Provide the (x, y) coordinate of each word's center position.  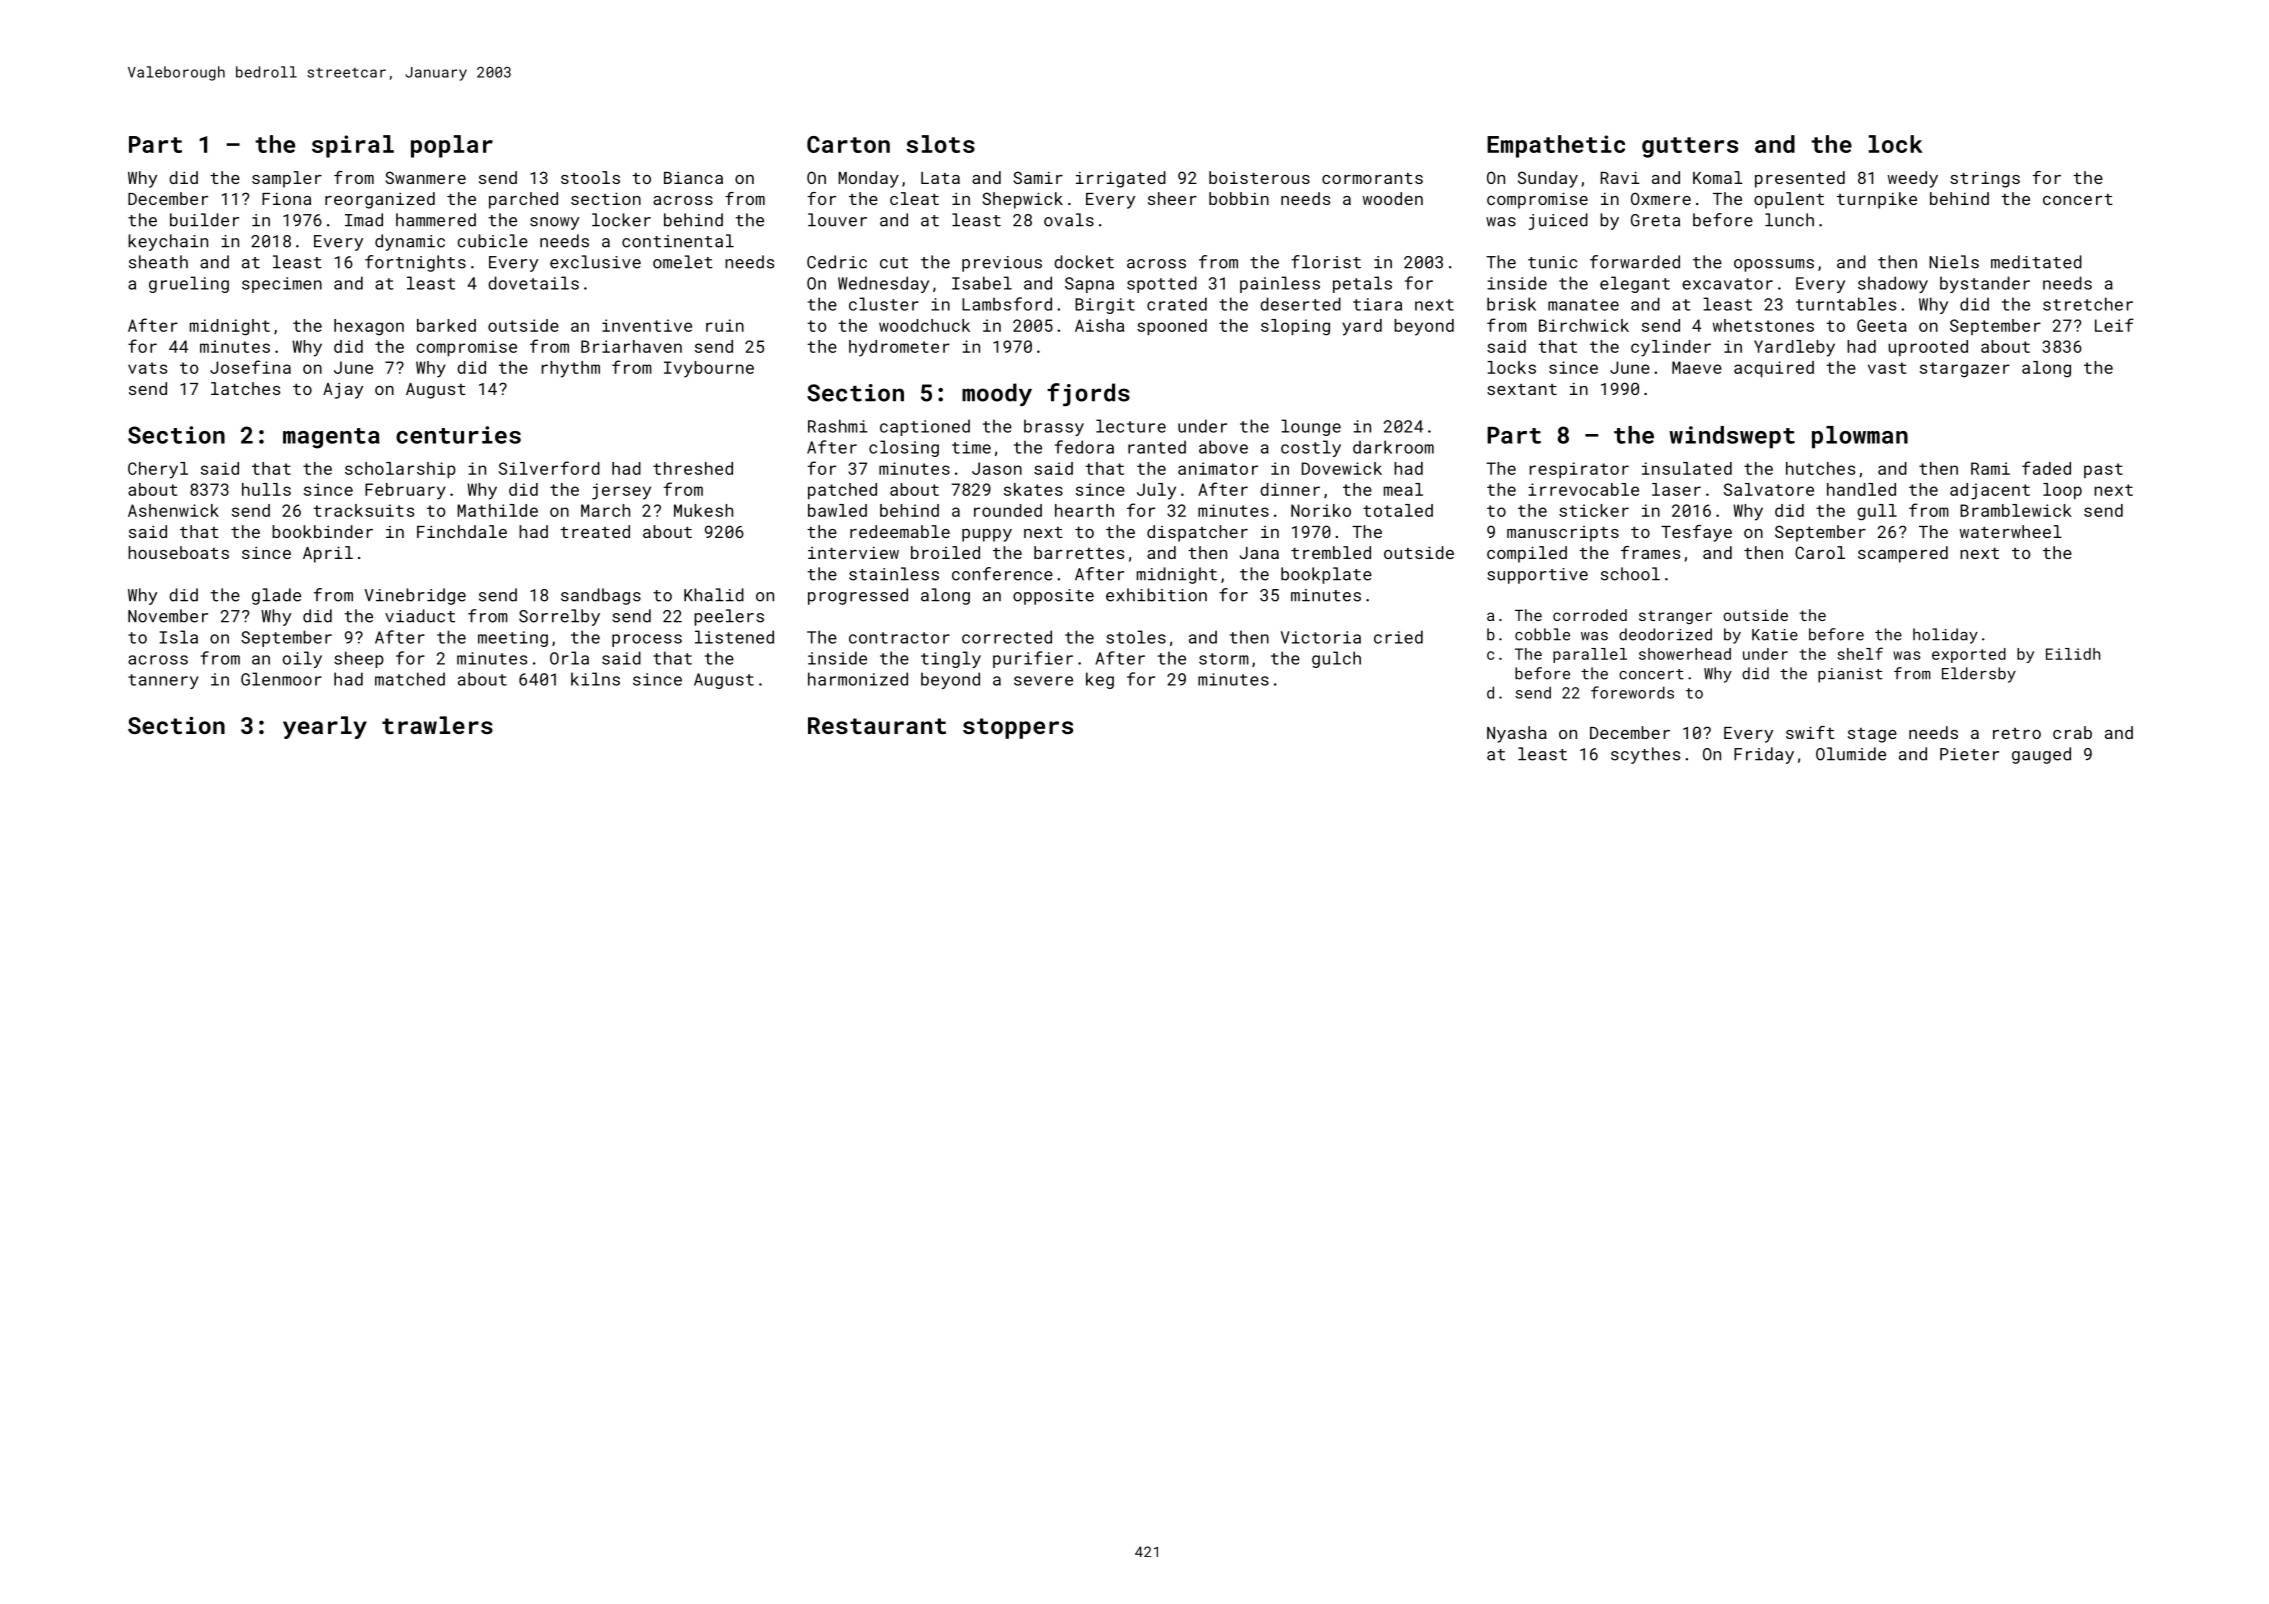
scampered (1903, 554)
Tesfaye (1696, 533)
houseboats (178, 552)
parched (523, 200)
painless (1280, 284)
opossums (1774, 265)
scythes (1645, 755)
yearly (325, 727)
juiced (1558, 221)
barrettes (1079, 552)
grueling (189, 284)
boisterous (1259, 177)
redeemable (900, 531)
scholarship (400, 470)
